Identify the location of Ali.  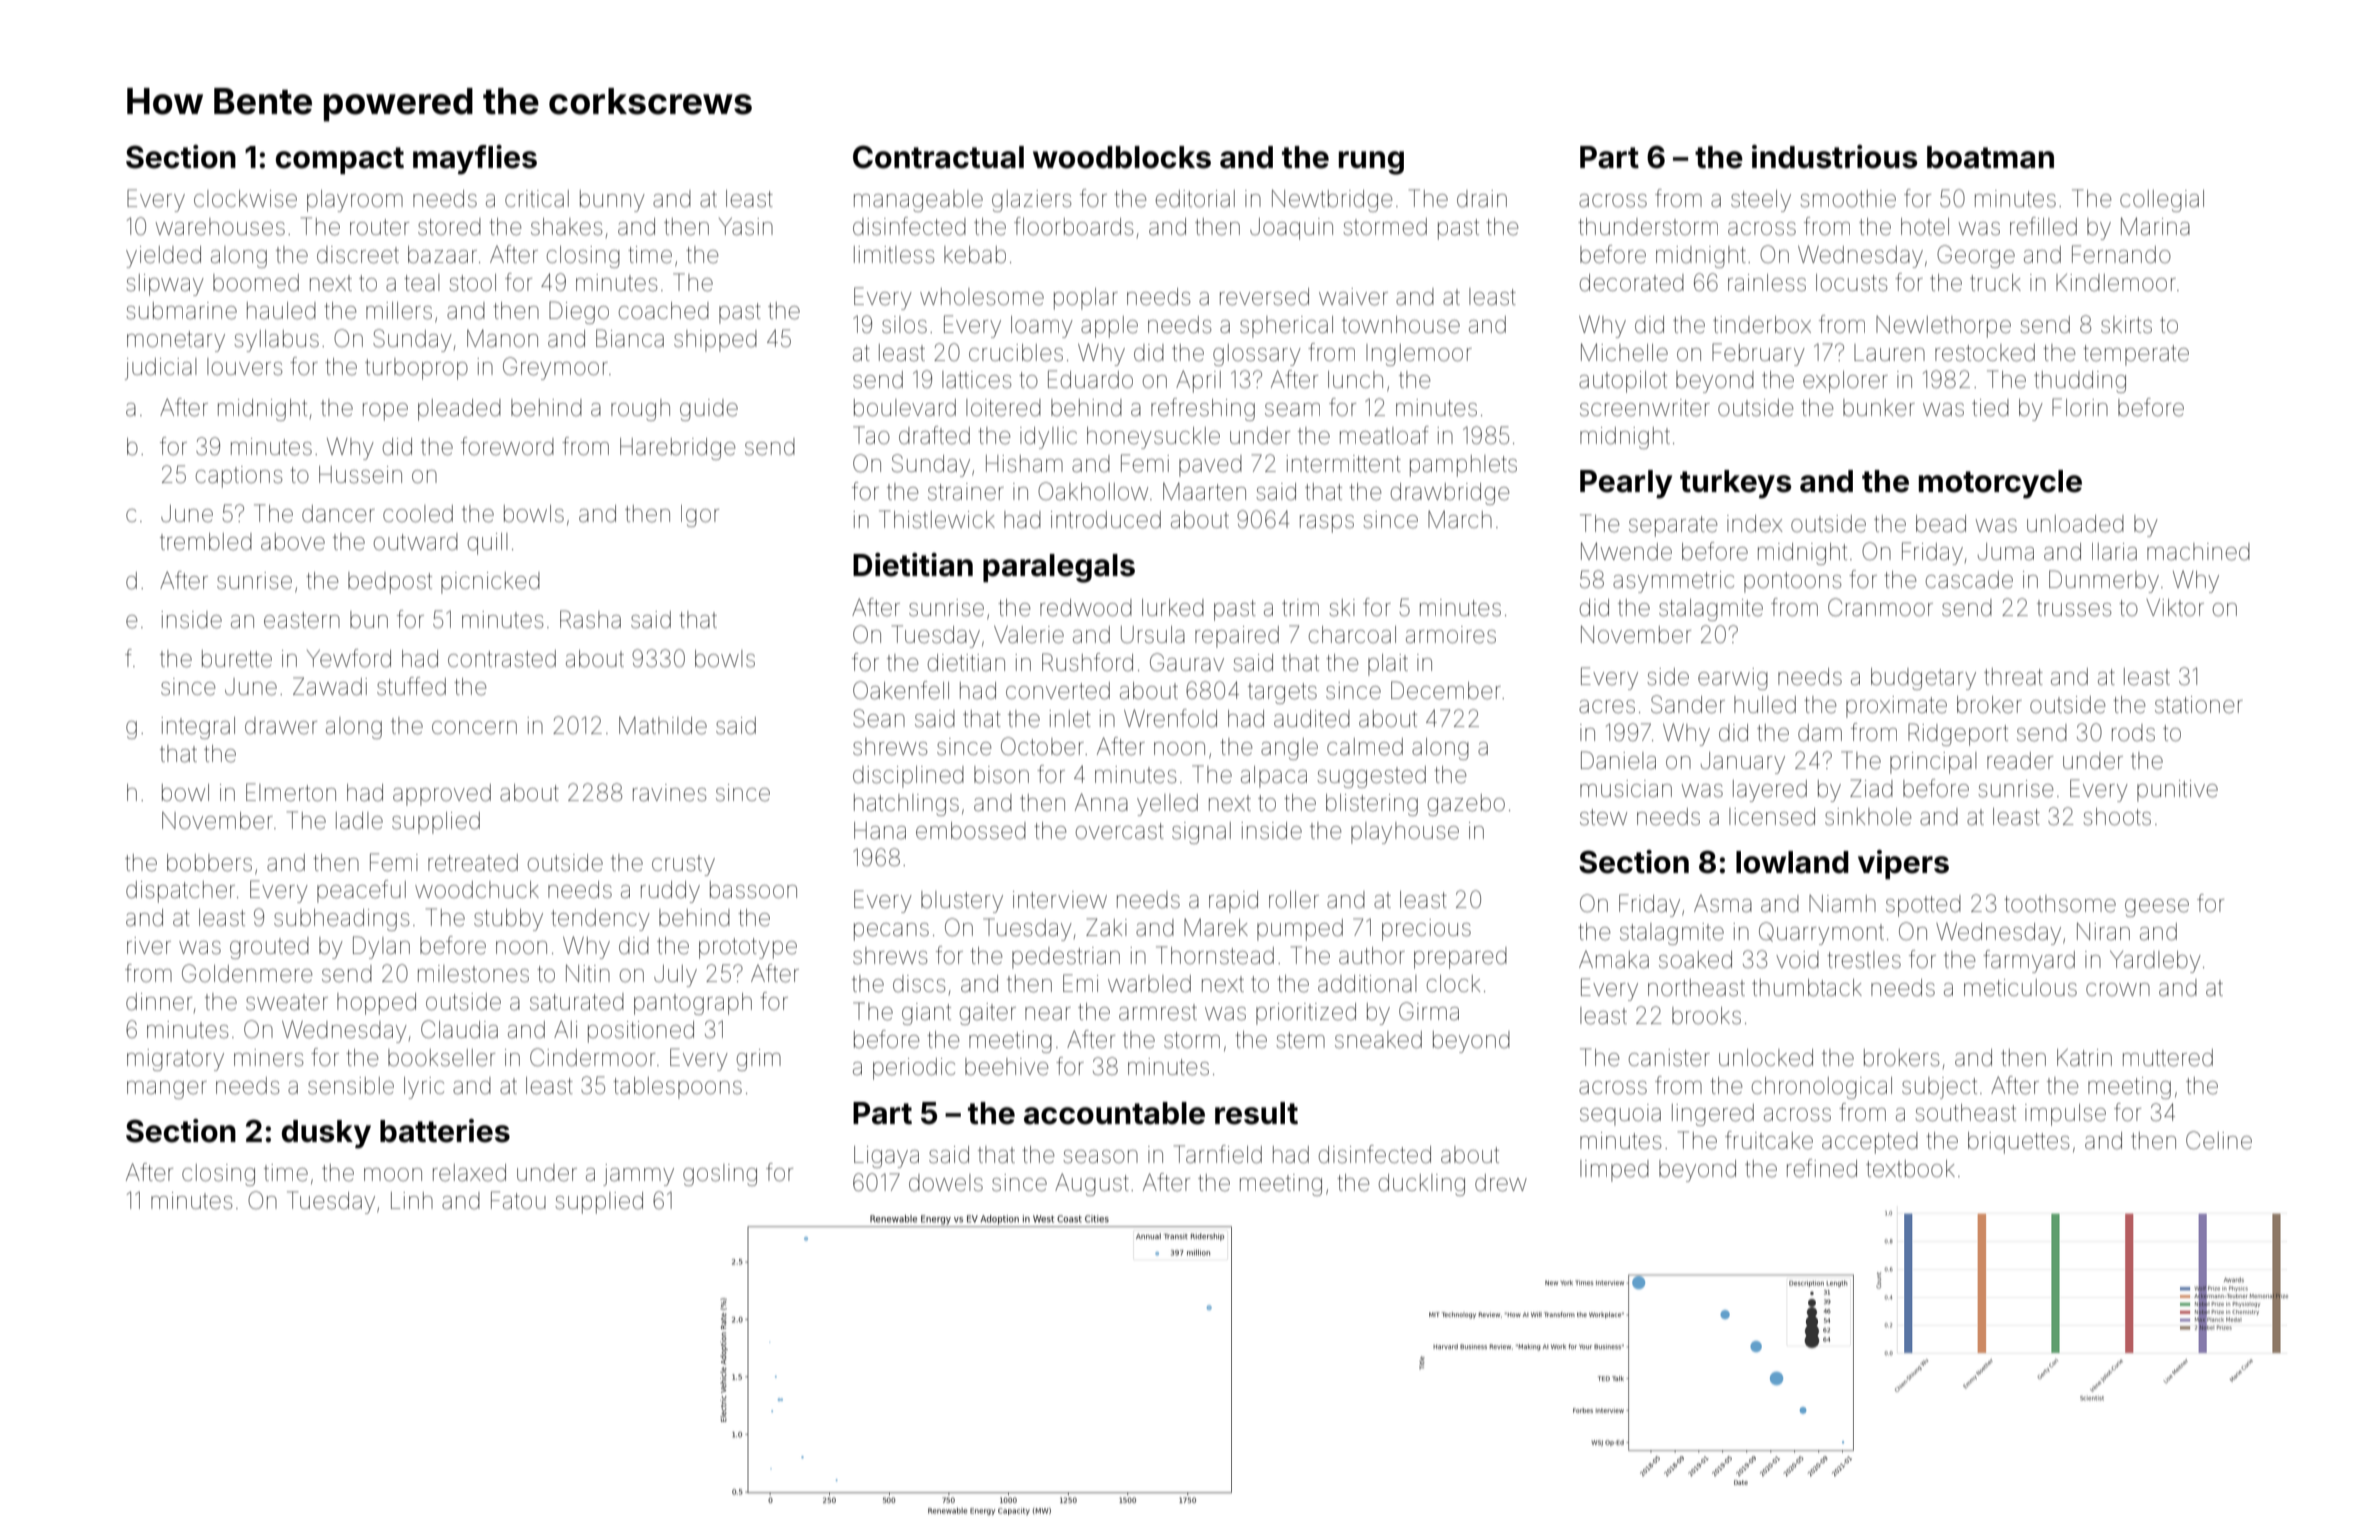
(565, 1029).
